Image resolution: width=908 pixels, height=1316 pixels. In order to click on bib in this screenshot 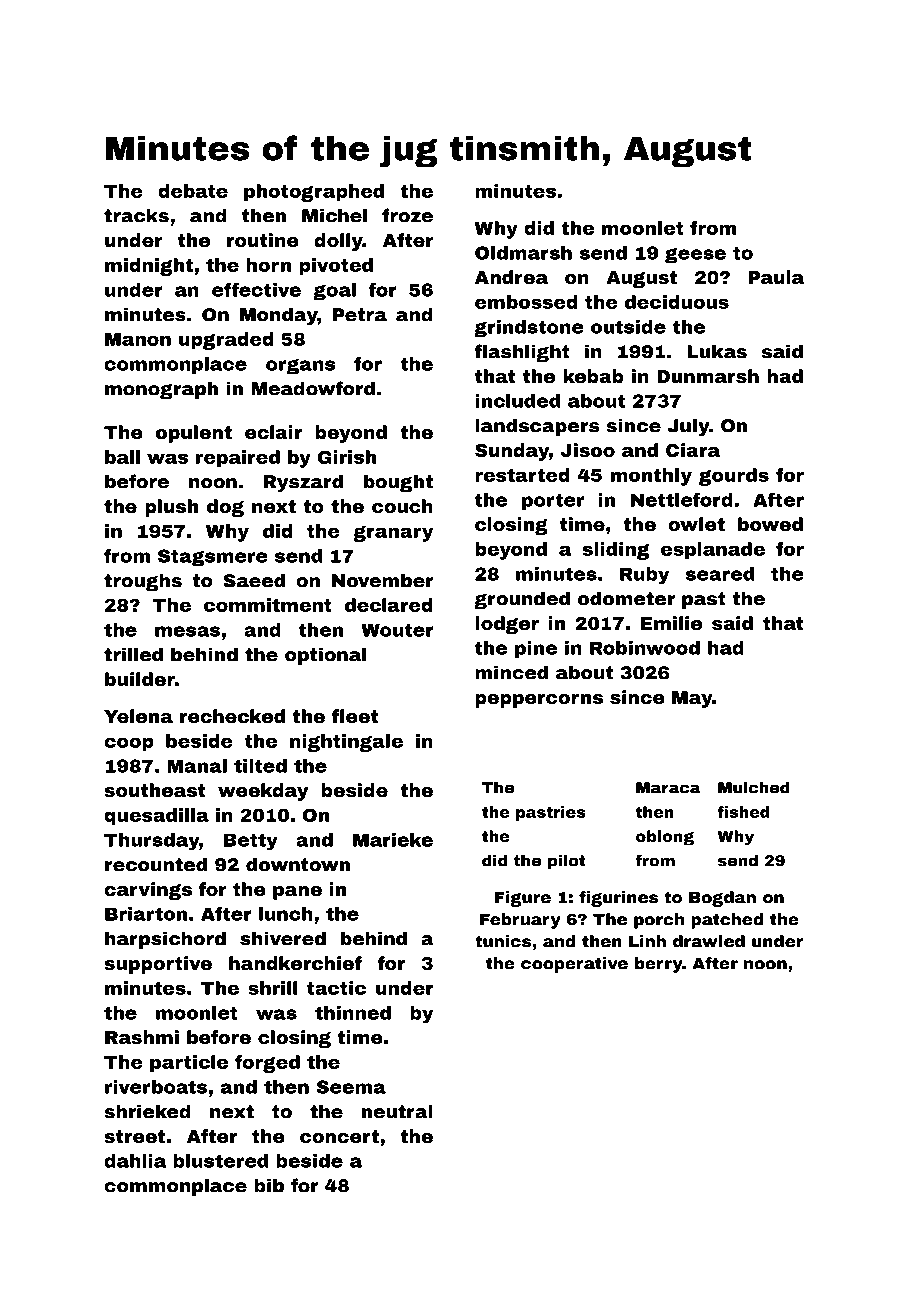, I will do `click(269, 1185)`.
